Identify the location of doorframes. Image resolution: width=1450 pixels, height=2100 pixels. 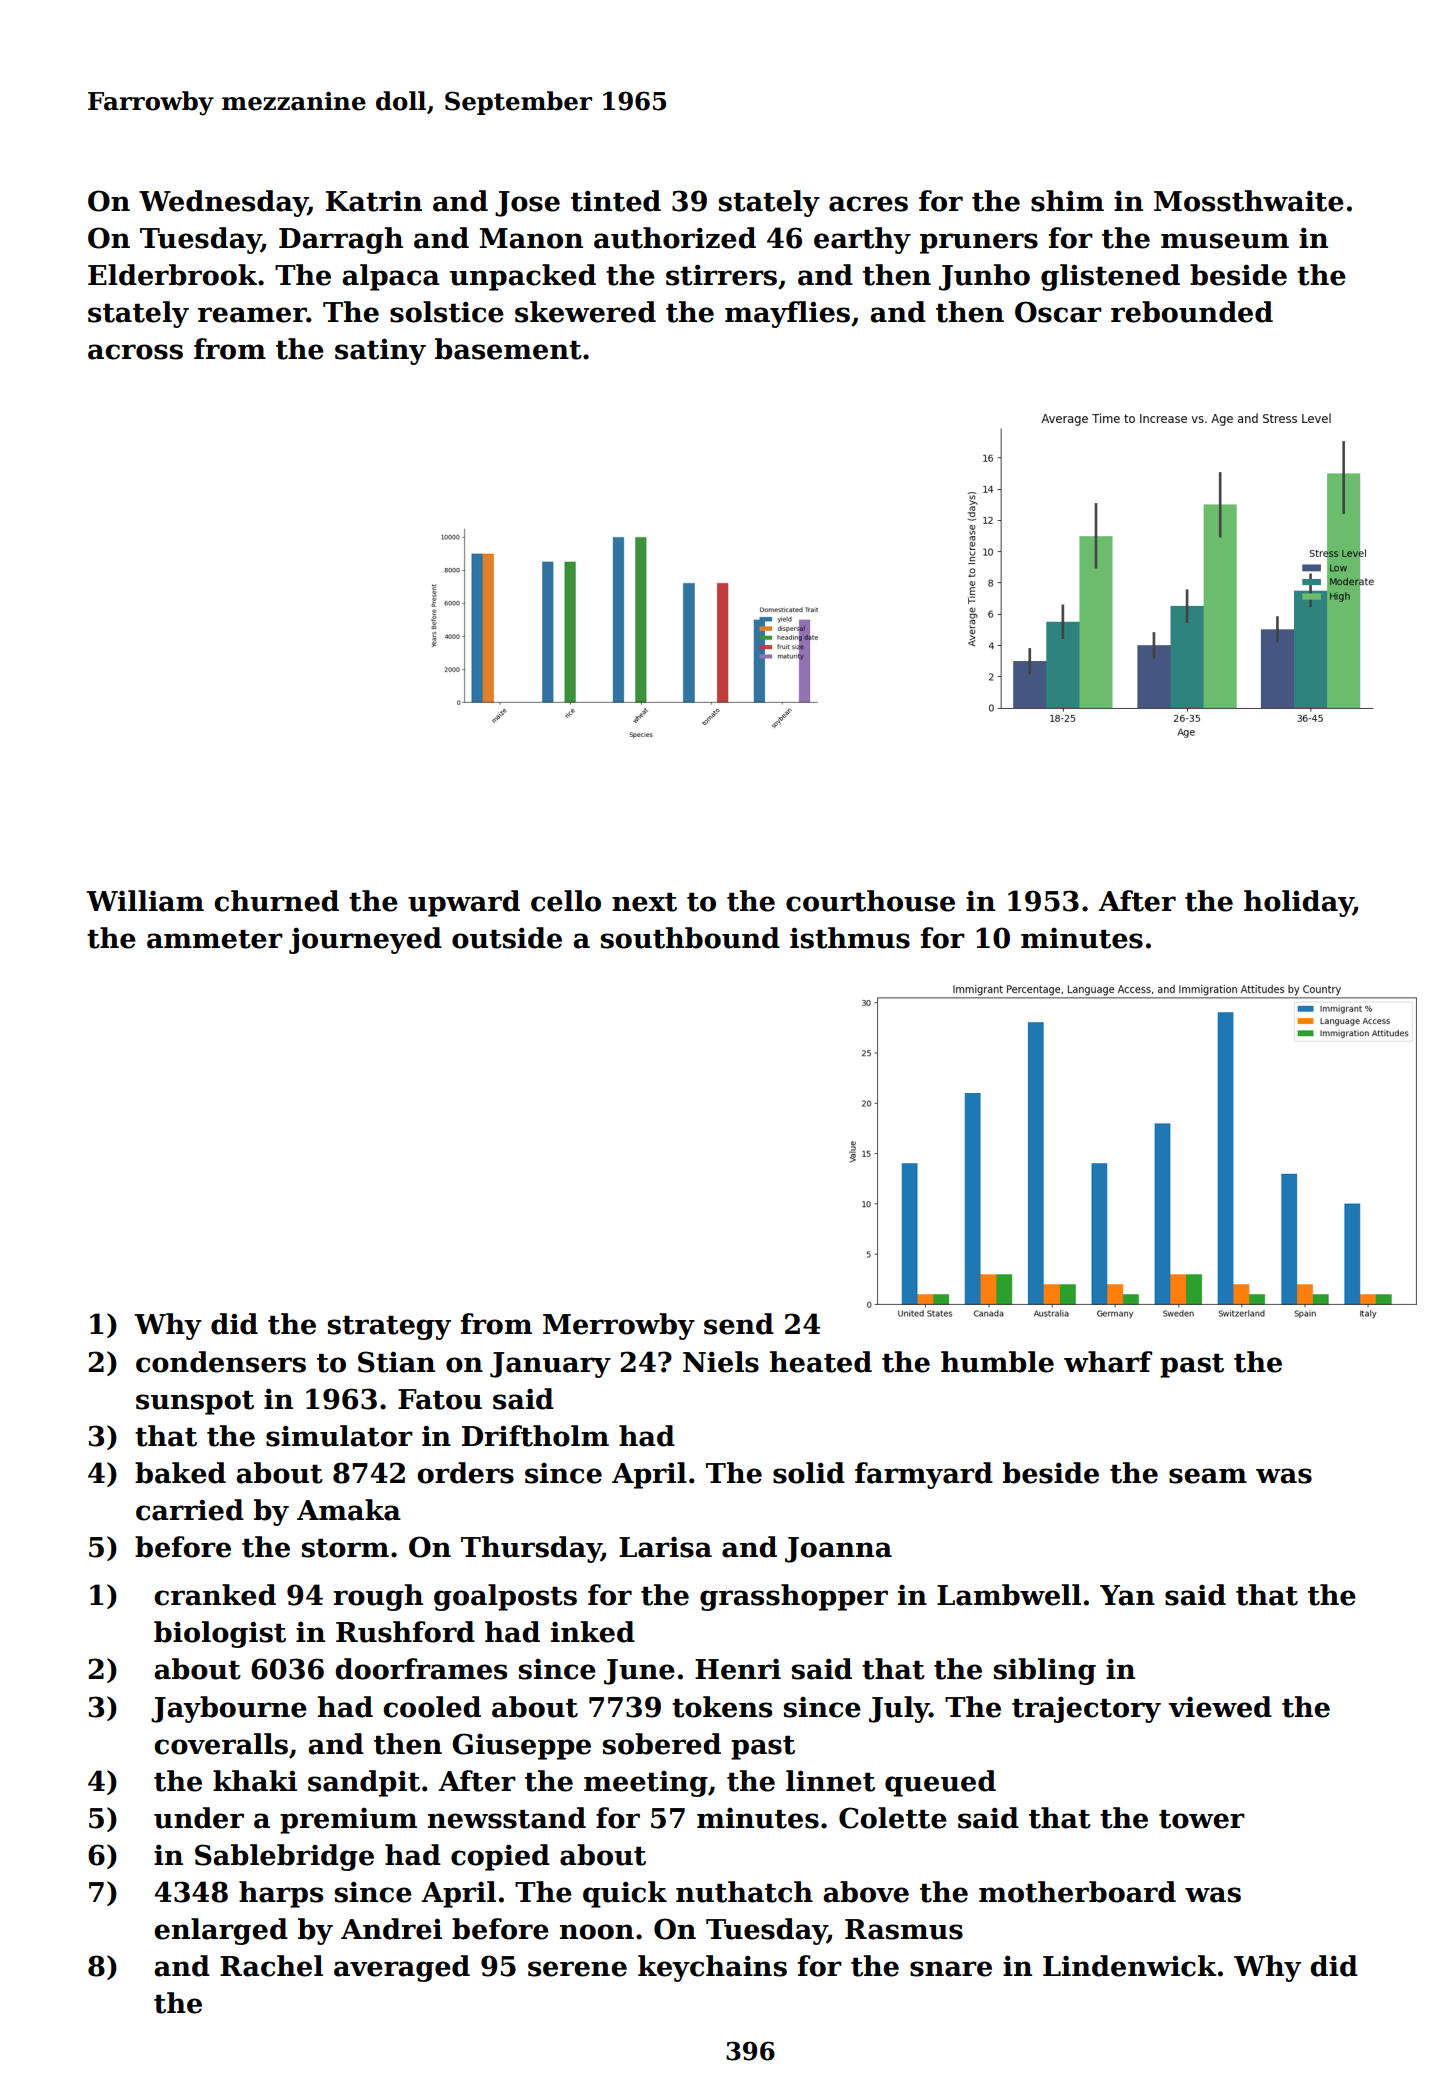
(421, 1669).
